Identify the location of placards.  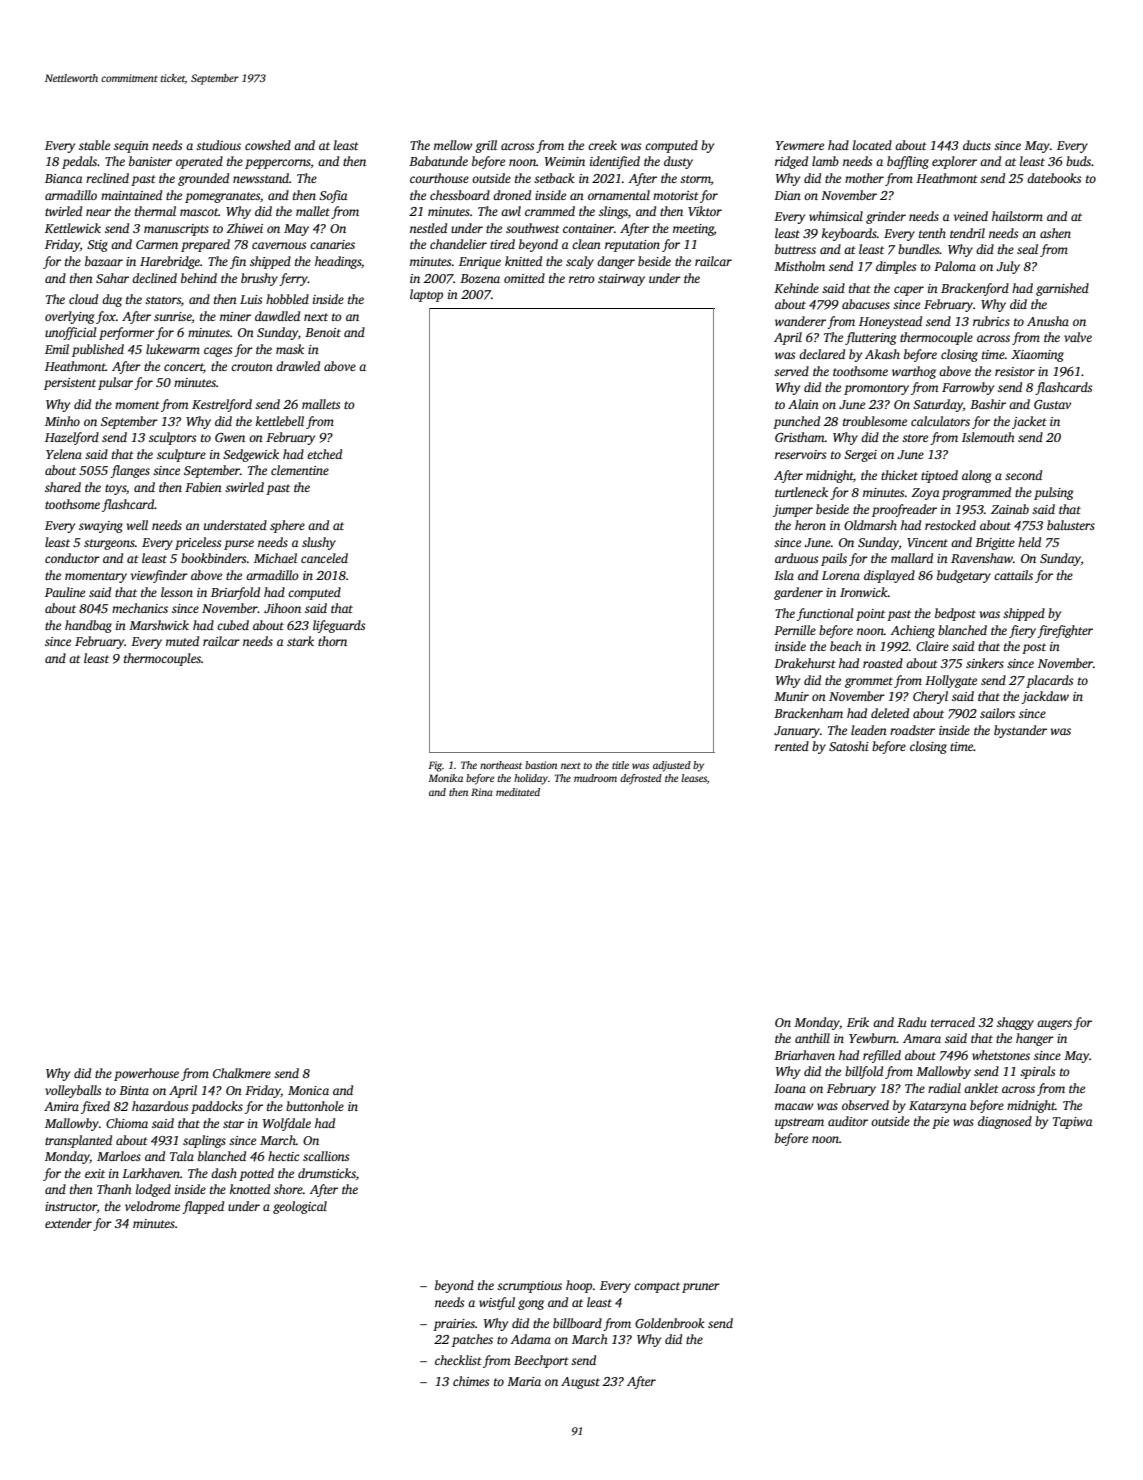
(1049, 681).
